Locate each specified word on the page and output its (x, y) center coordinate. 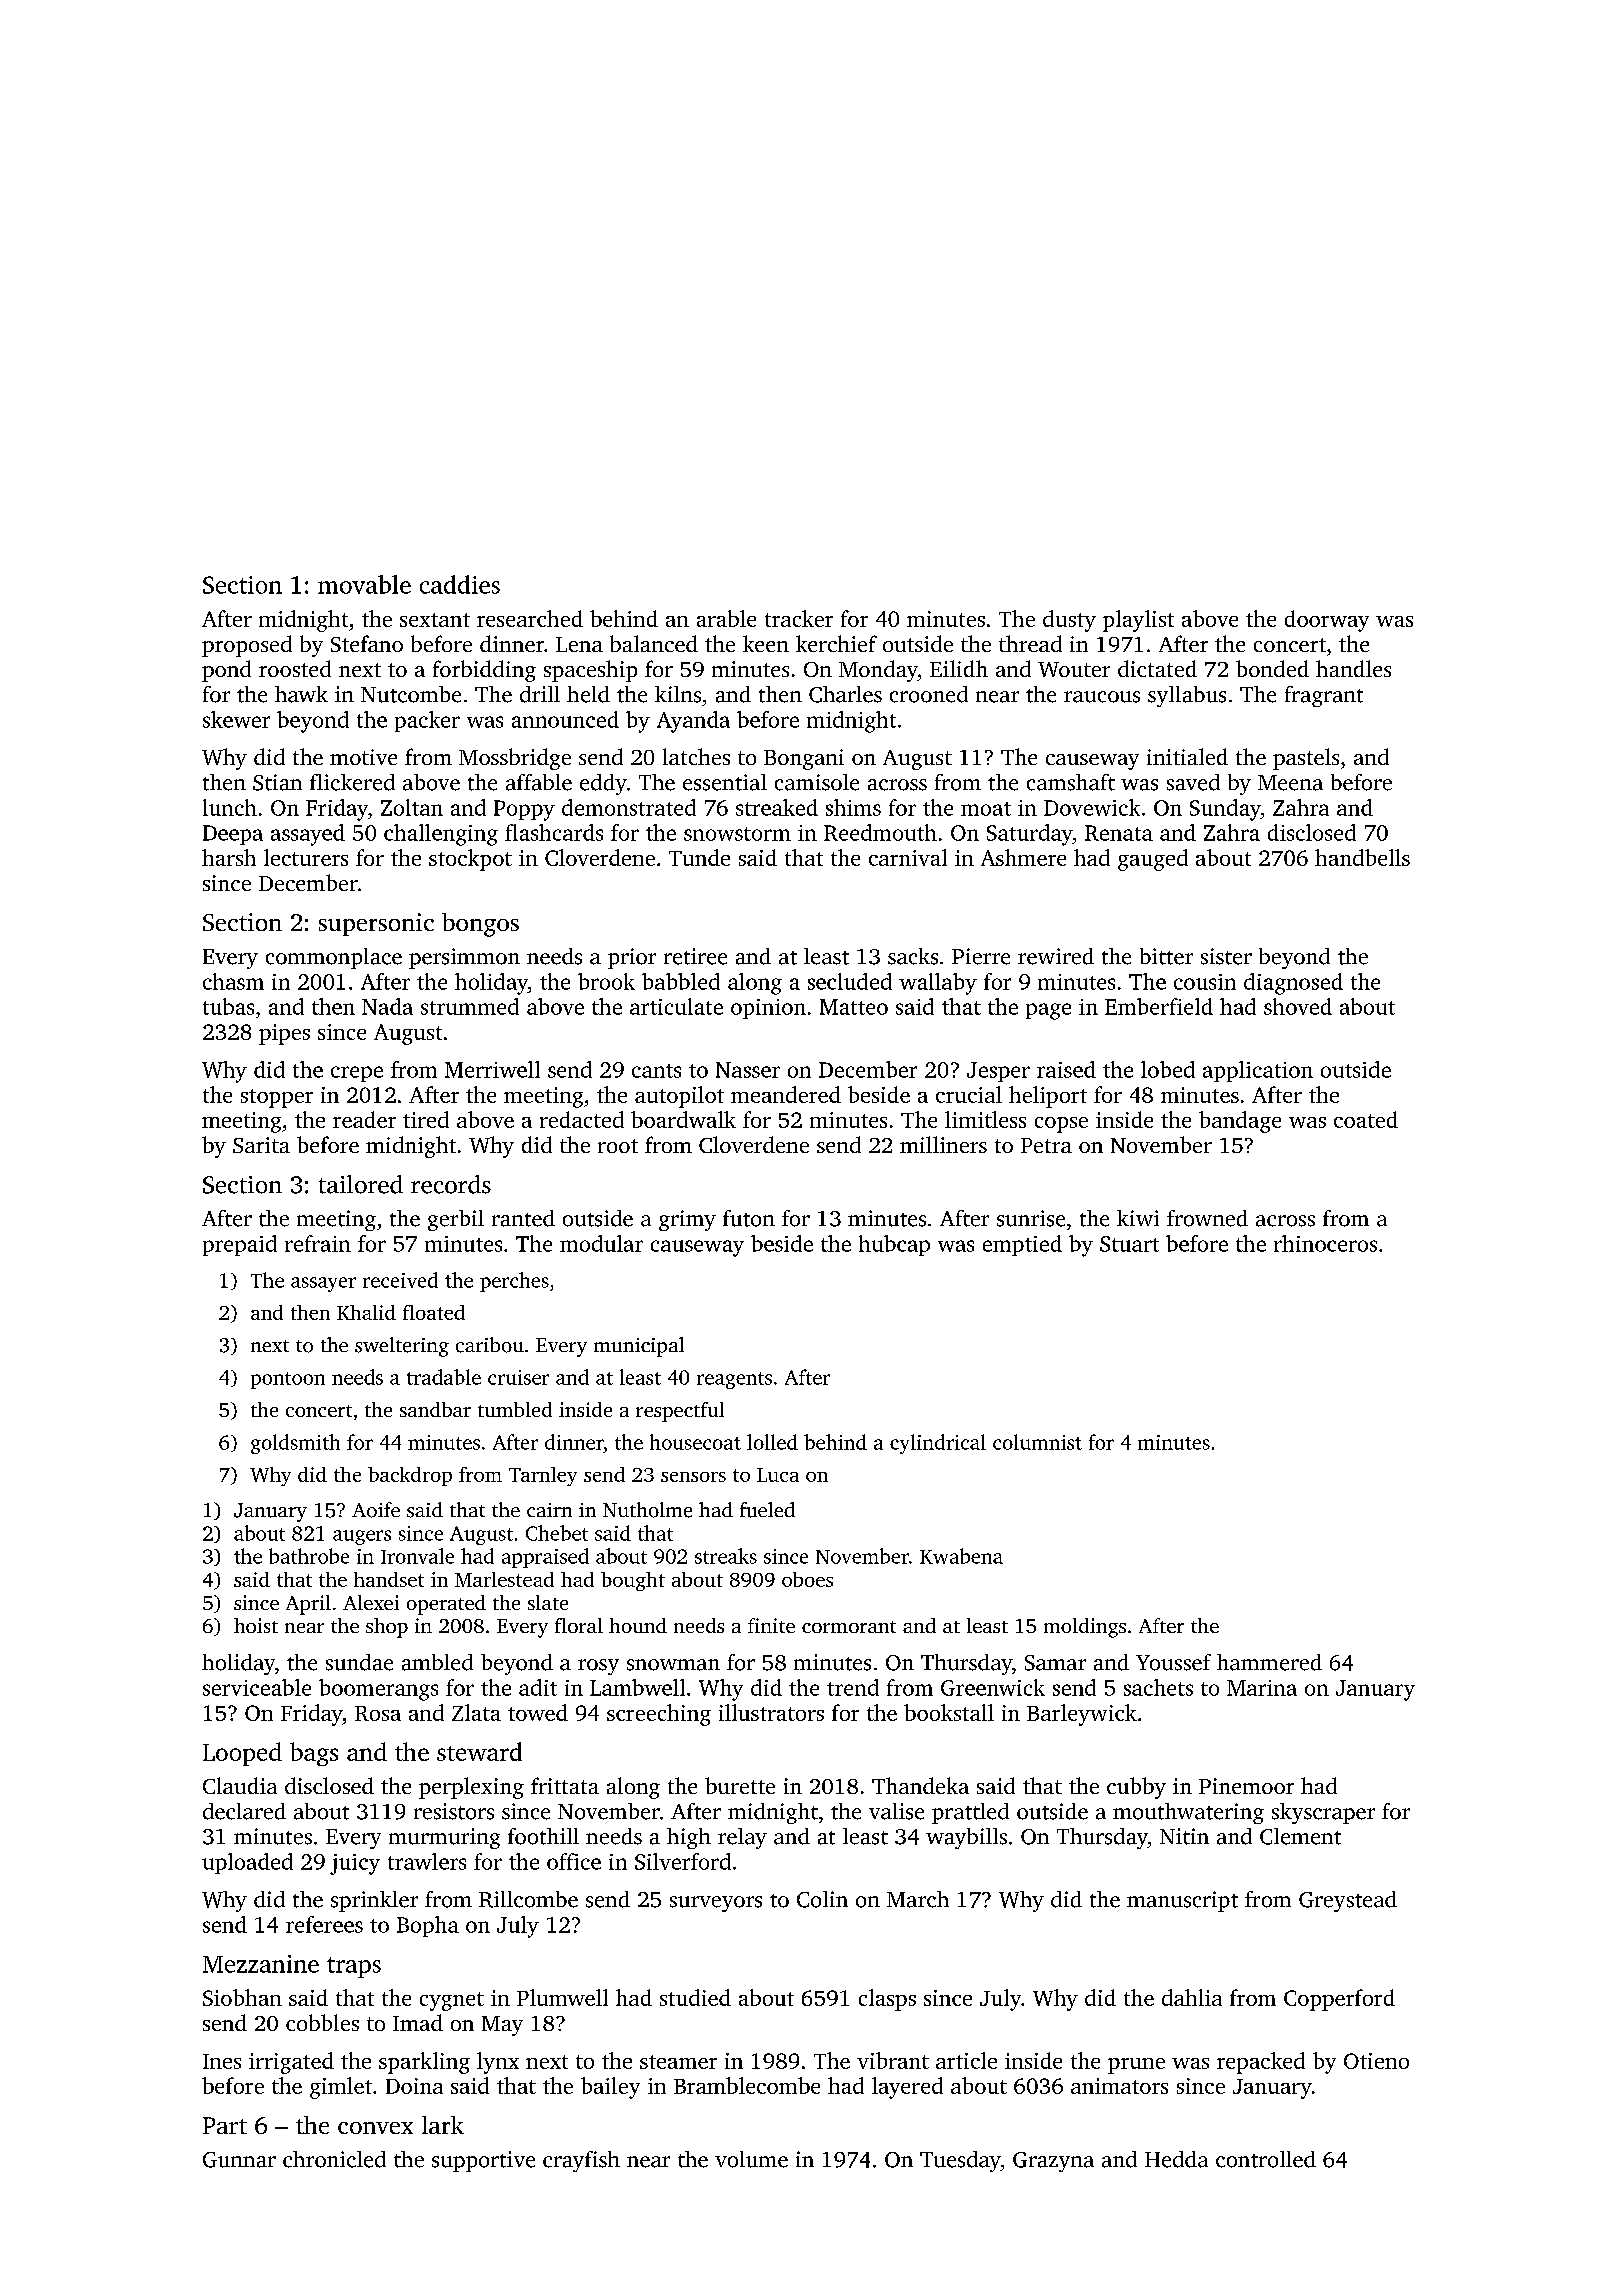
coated (1366, 1119)
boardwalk (683, 1119)
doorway (1327, 621)
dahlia (1192, 1997)
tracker (799, 618)
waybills (966, 1838)
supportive (483, 2161)
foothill (543, 1836)
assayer (323, 1284)
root (618, 1146)
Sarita (261, 1145)
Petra (1046, 1145)
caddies (460, 584)
